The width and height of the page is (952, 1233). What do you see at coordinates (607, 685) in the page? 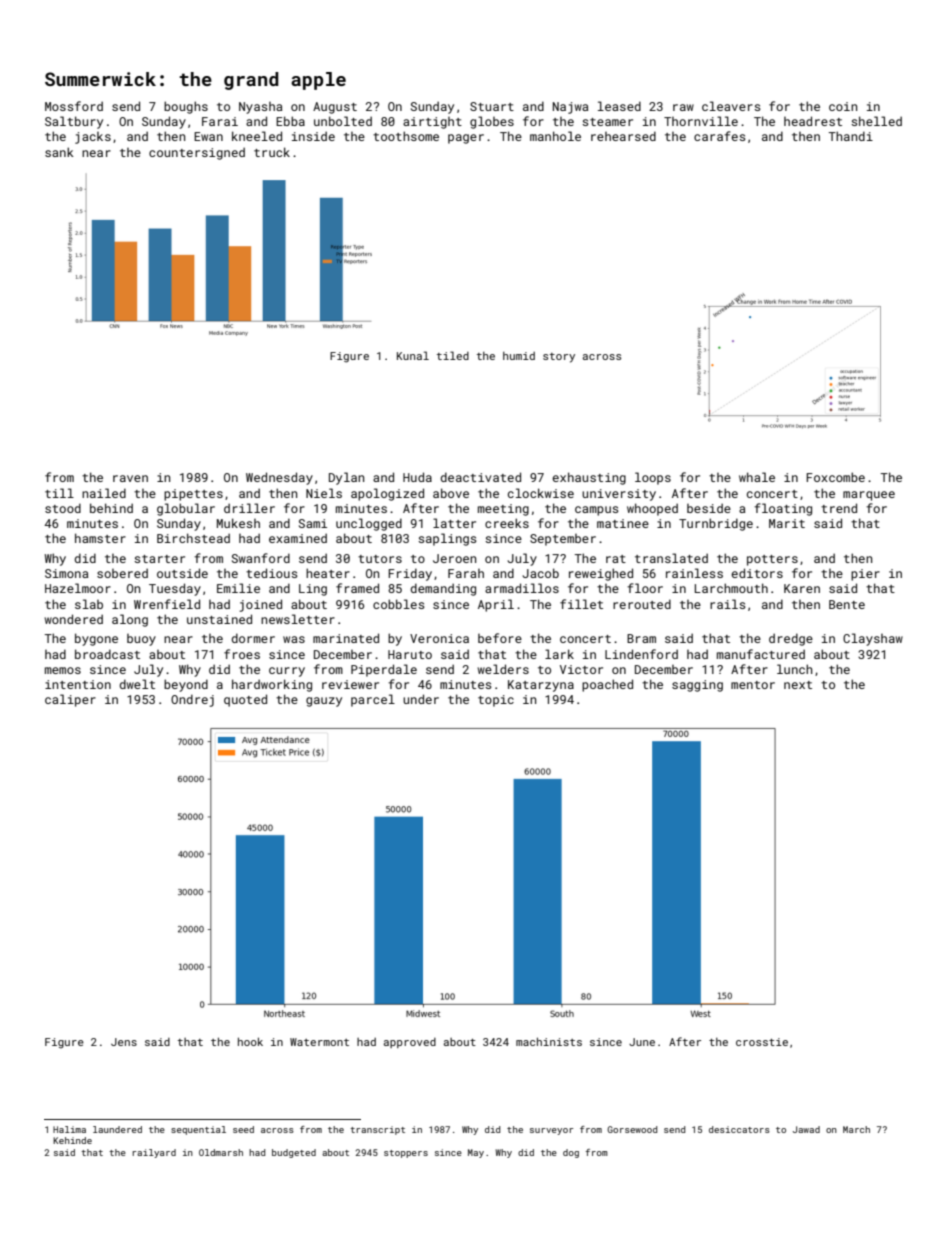
I see `poached` at bounding box center [607, 685].
